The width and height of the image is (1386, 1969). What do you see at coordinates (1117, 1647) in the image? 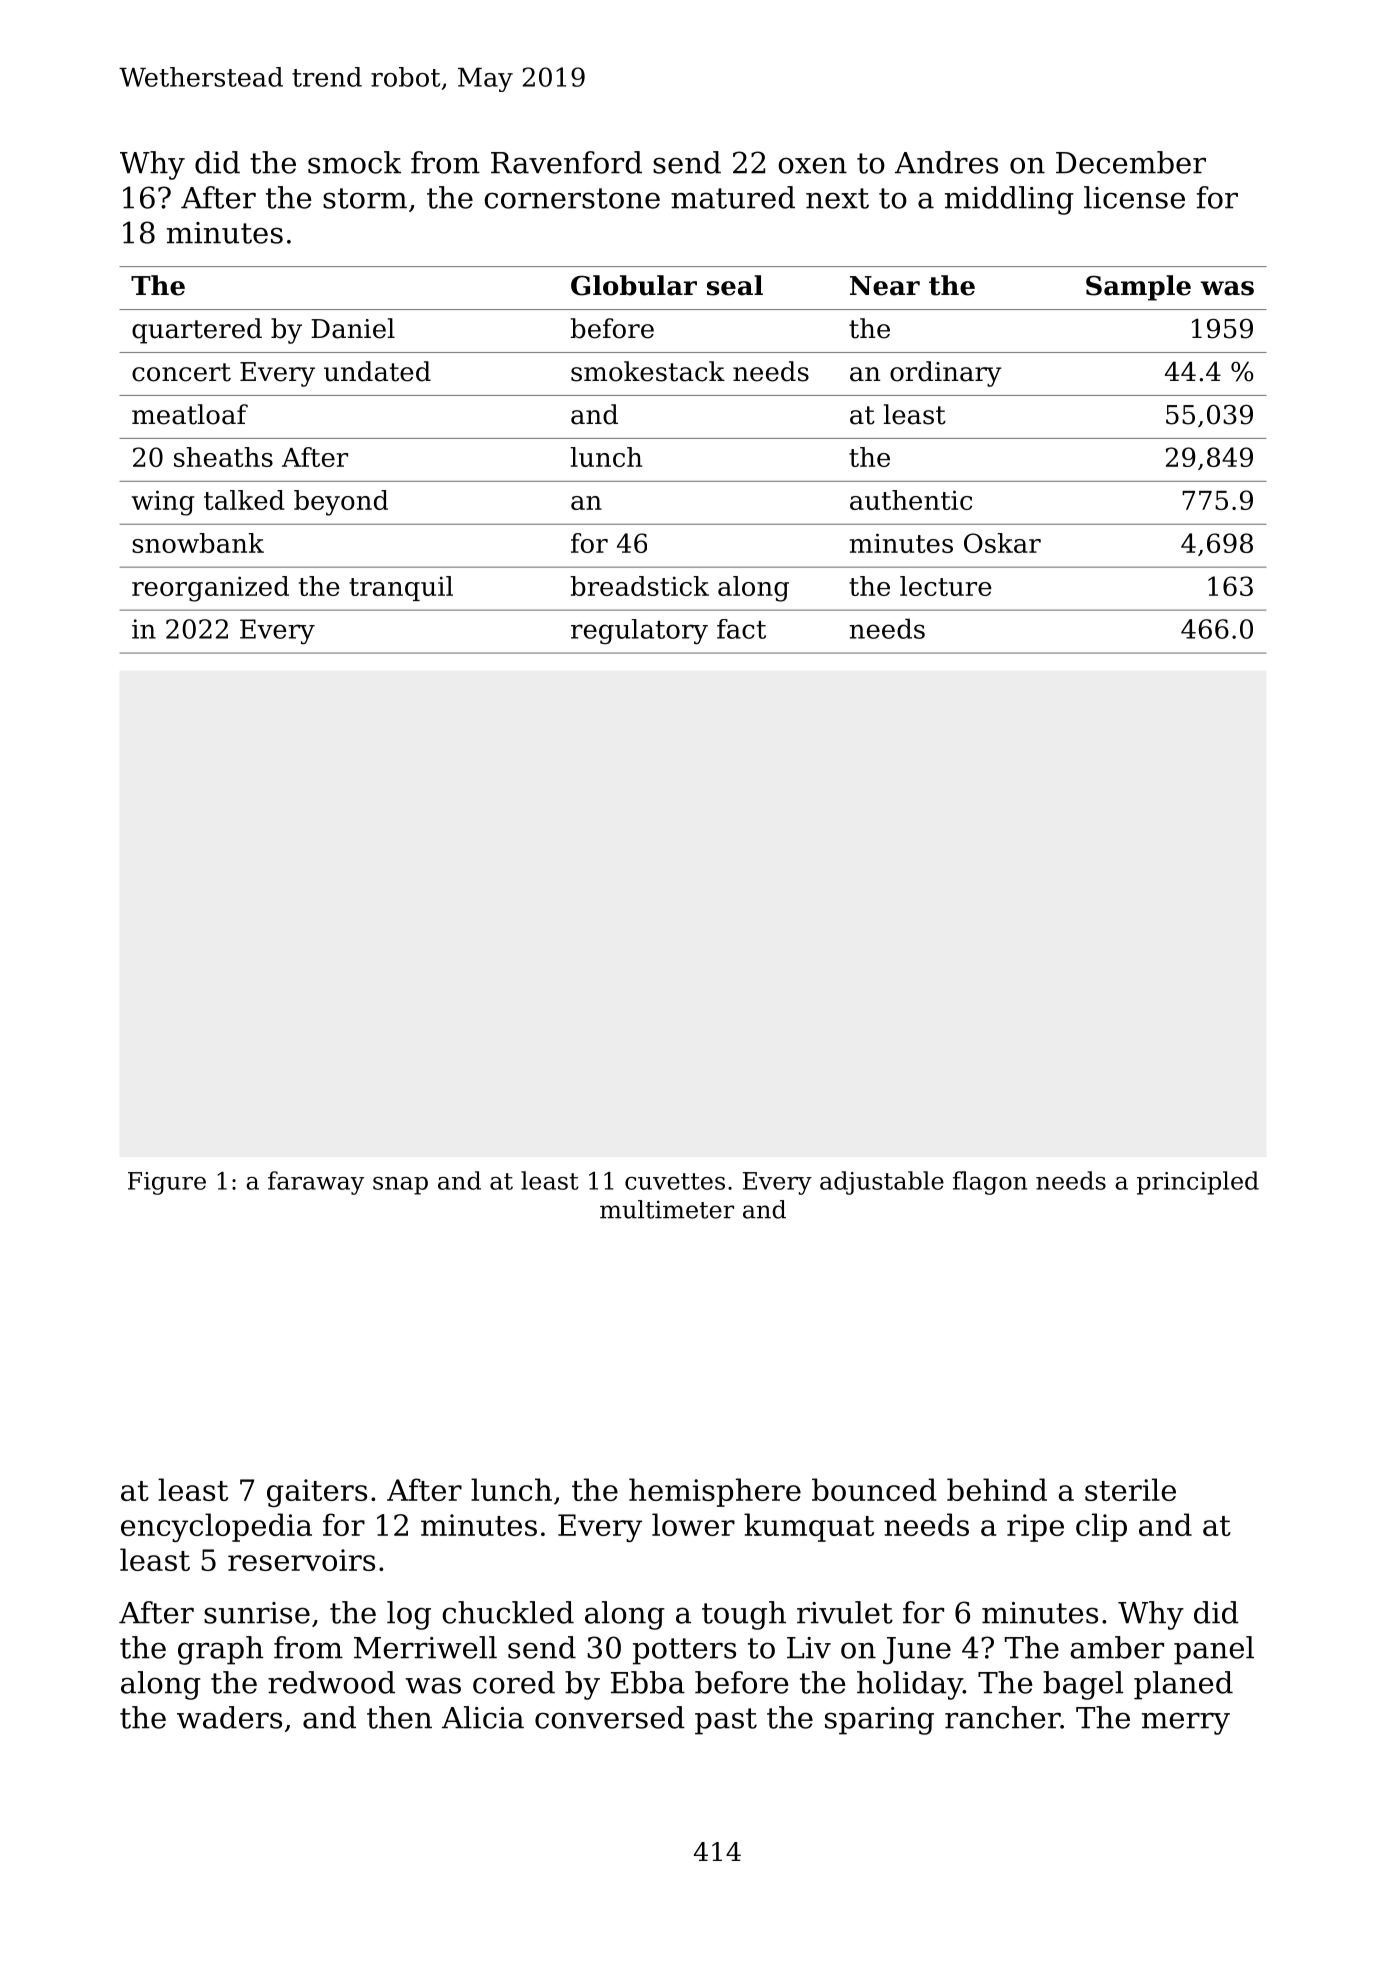
I see `amber` at bounding box center [1117, 1647].
